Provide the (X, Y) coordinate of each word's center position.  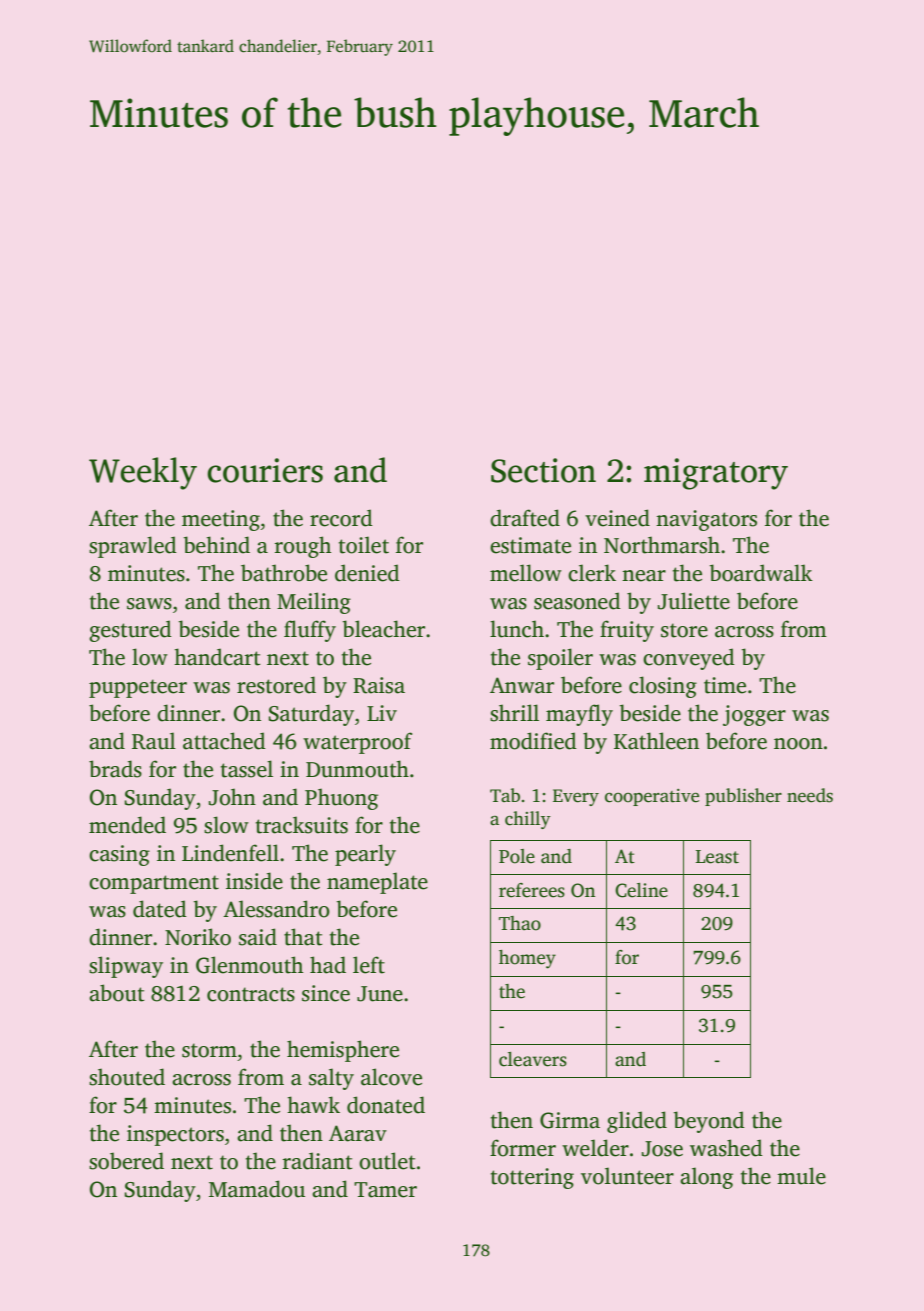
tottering (532, 1178)
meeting (221, 520)
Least (717, 857)
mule (801, 1176)
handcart (217, 657)
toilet (364, 545)
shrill (514, 713)
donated (386, 1105)
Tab (505, 795)
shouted (127, 1077)
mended (127, 825)
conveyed (689, 659)
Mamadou (257, 1189)
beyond (709, 1122)
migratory (716, 474)
